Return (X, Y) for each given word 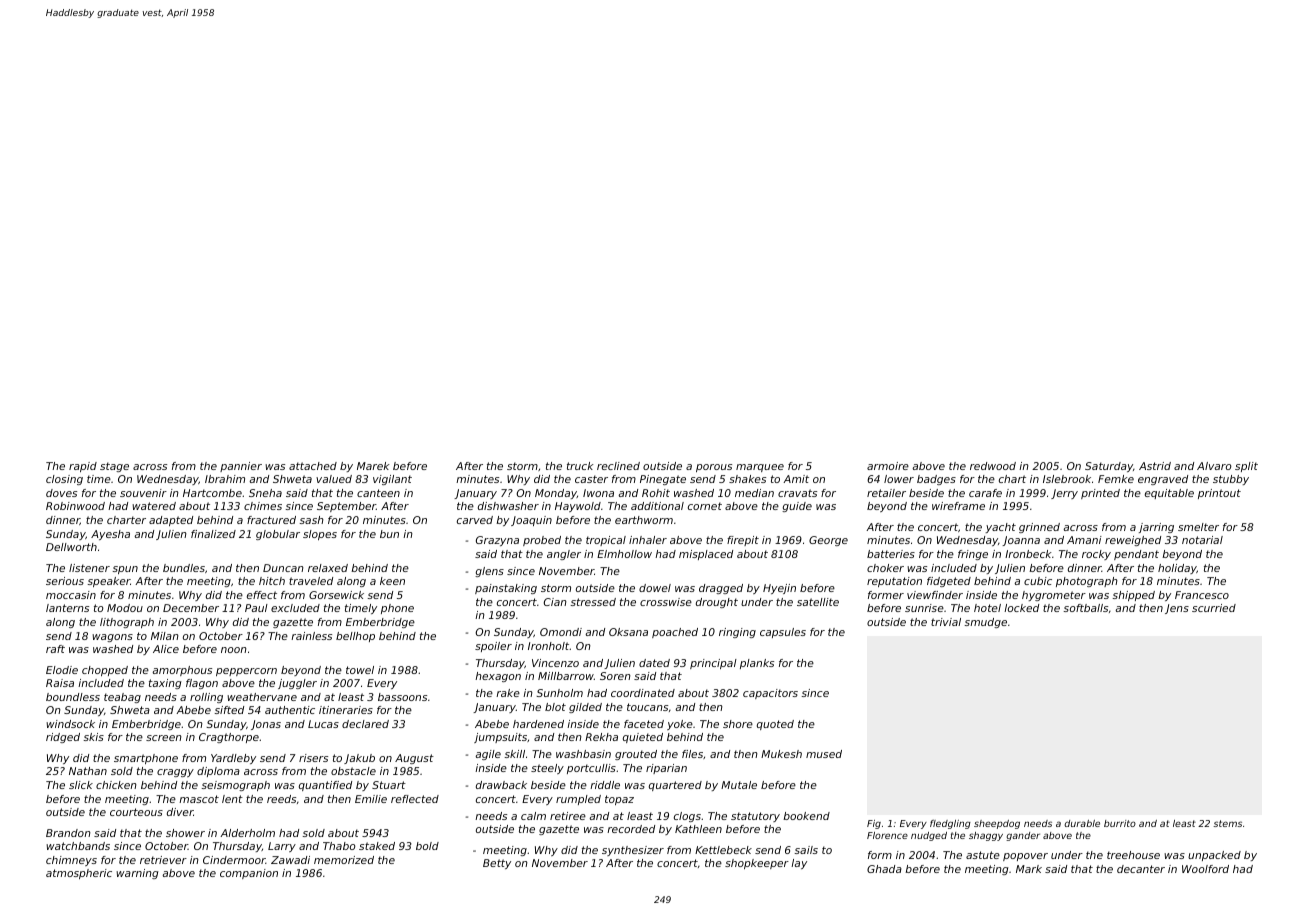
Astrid (1155, 466)
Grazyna (497, 541)
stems (1227, 823)
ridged (63, 738)
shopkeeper (757, 864)
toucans (647, 707)
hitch (272, 581)
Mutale (739, 785)
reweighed (1133, 541)
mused (824, 754)
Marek (373, 466)
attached (313, 466)
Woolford (1205, 869)
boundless (73, 697)
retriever (163, 860)
